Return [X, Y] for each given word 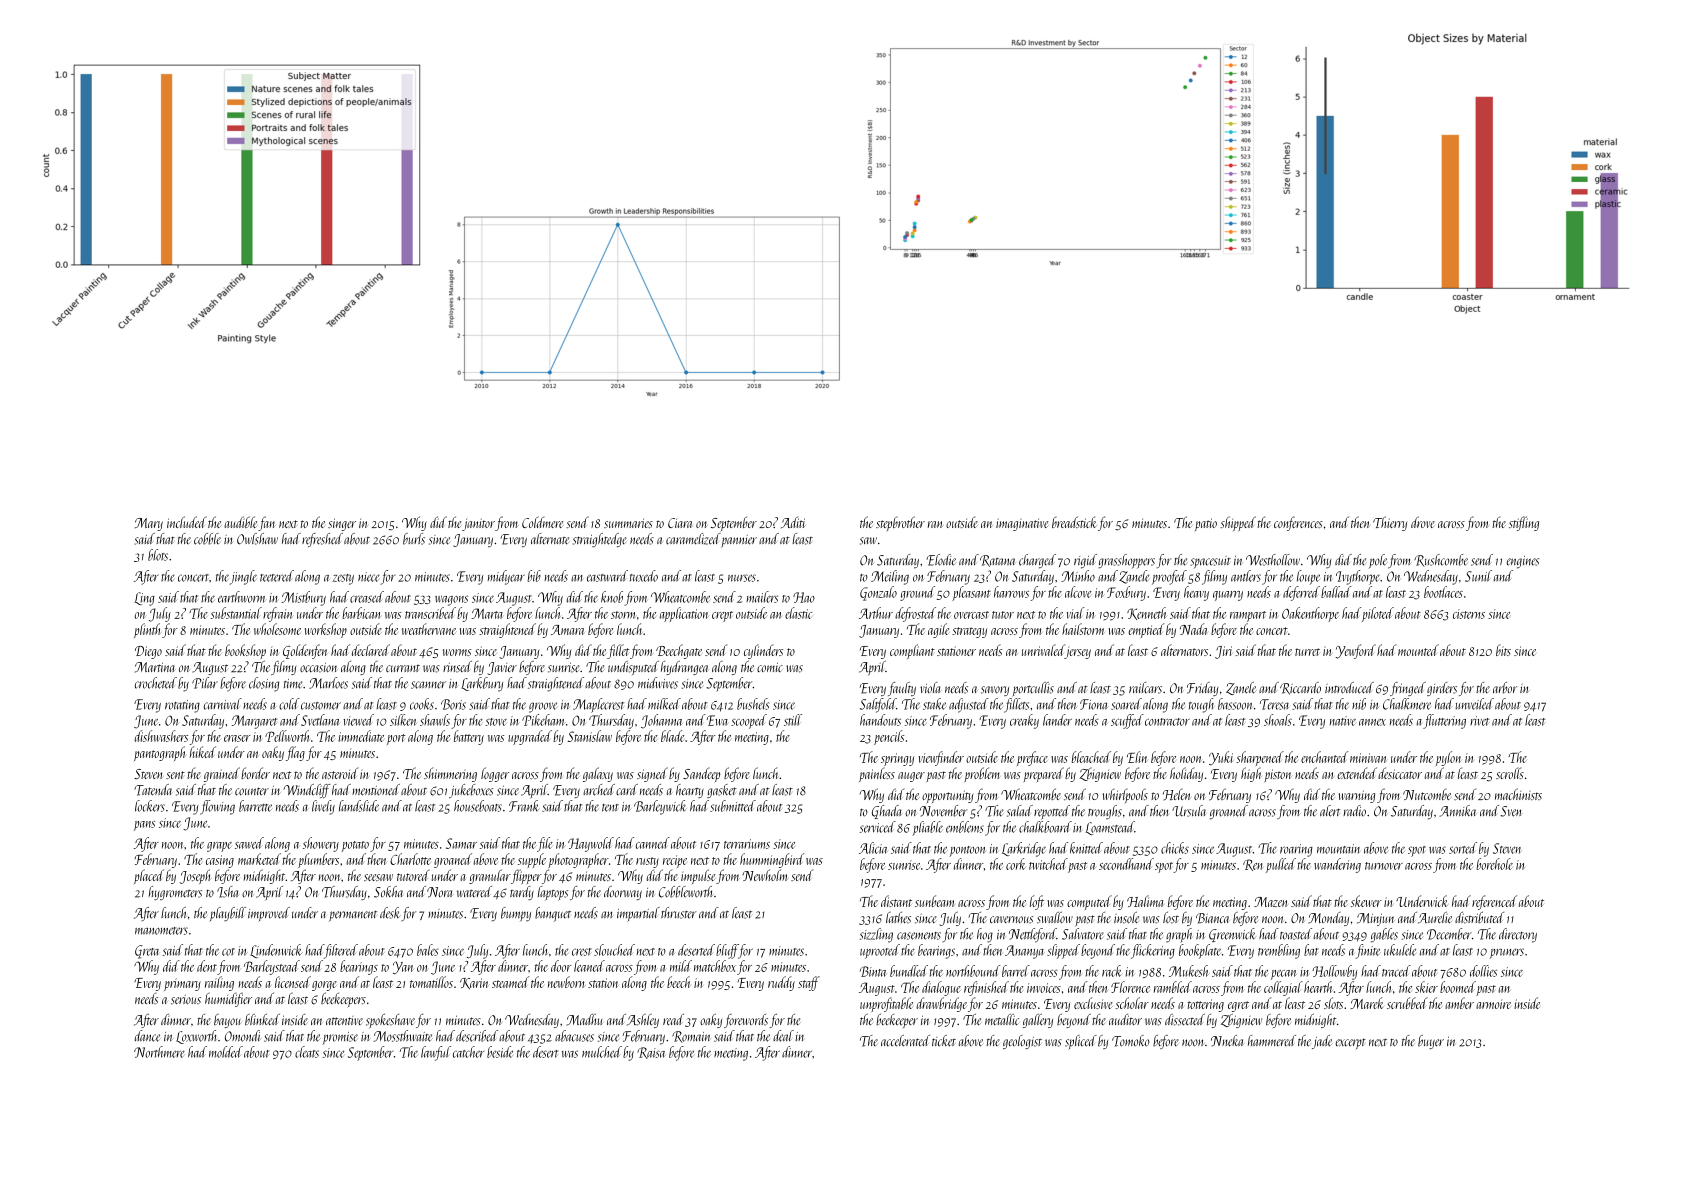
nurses [742, 578]
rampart [1248, 616]
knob [612, 597]
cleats [307, 1052]
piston [1277, 775]
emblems [965, 827]
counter [252, 791]
